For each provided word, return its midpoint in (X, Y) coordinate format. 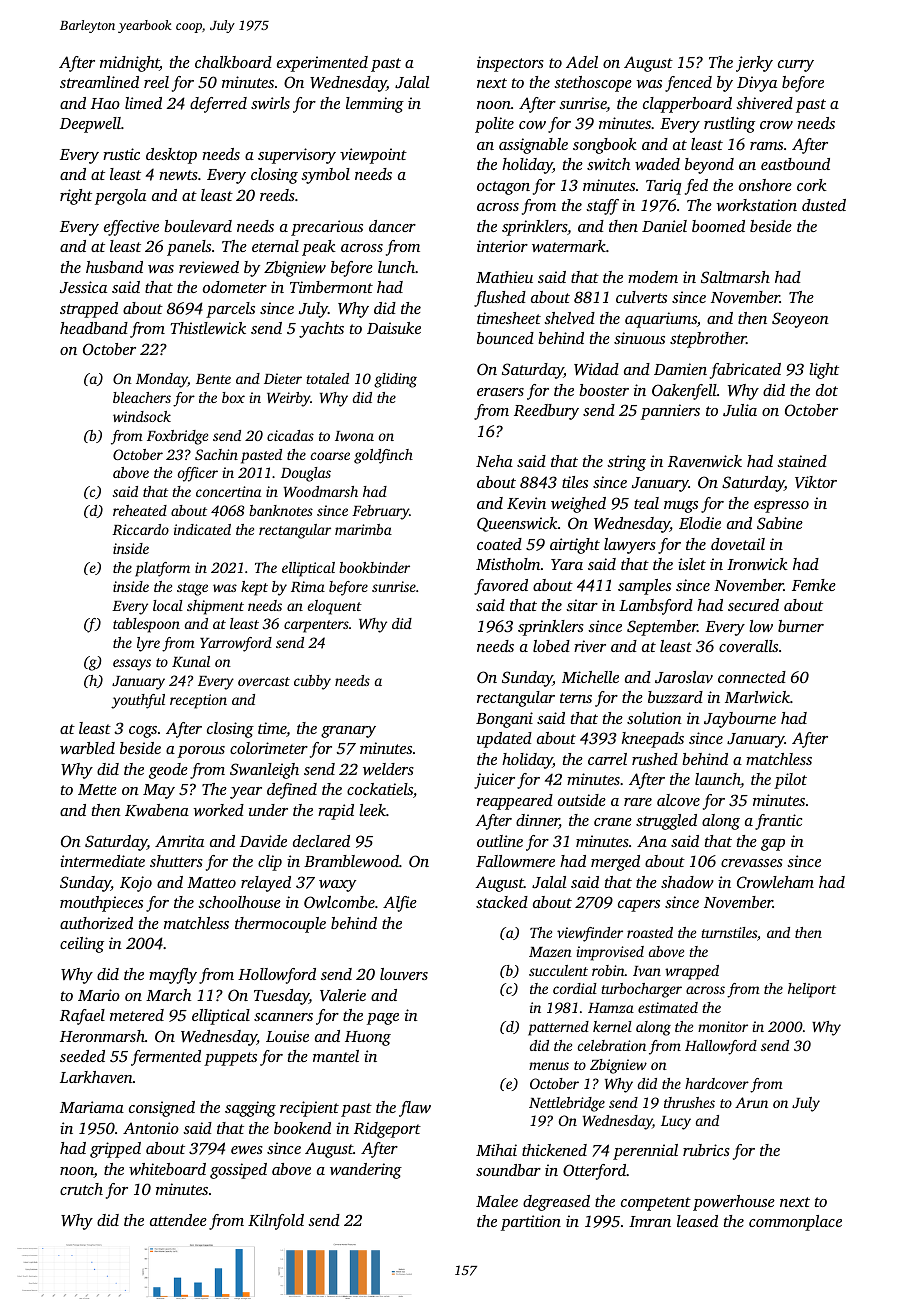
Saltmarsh (735, 277)
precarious (327, 228)
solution (654, 718)
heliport (812, 990)
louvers (404, 974)
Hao (105, 103)
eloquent (335, 607)
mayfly (173, 976)
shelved (569, 318)
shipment (215, 607)
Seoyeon (800, 320)
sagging (250, 1109)
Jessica (83, 287)
